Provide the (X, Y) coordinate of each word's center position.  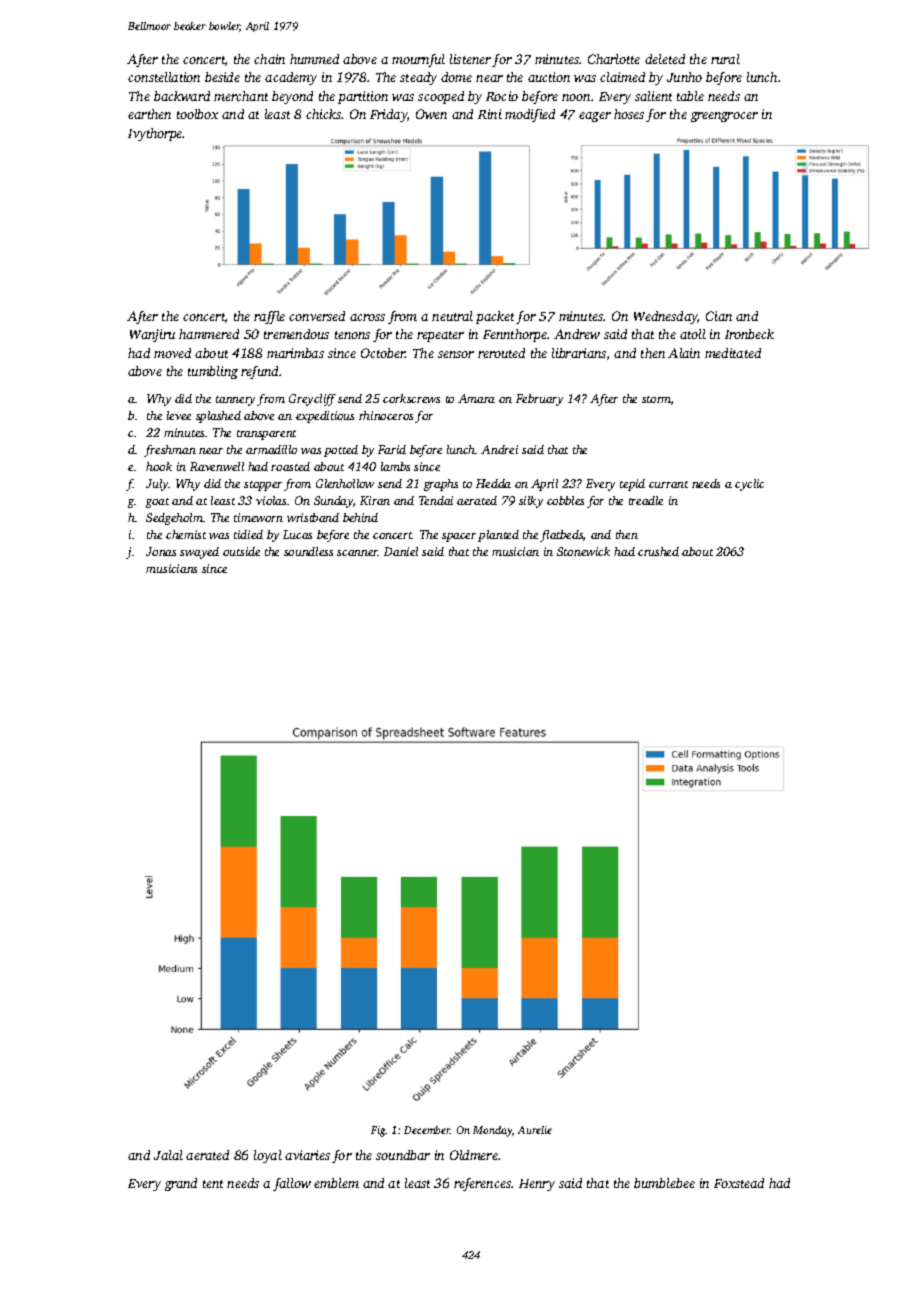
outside (241, 551)
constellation (164, 77)
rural (725, 59)
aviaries (307, 1155)
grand (181, 1184)
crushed (658, 551)
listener (470, 59)
